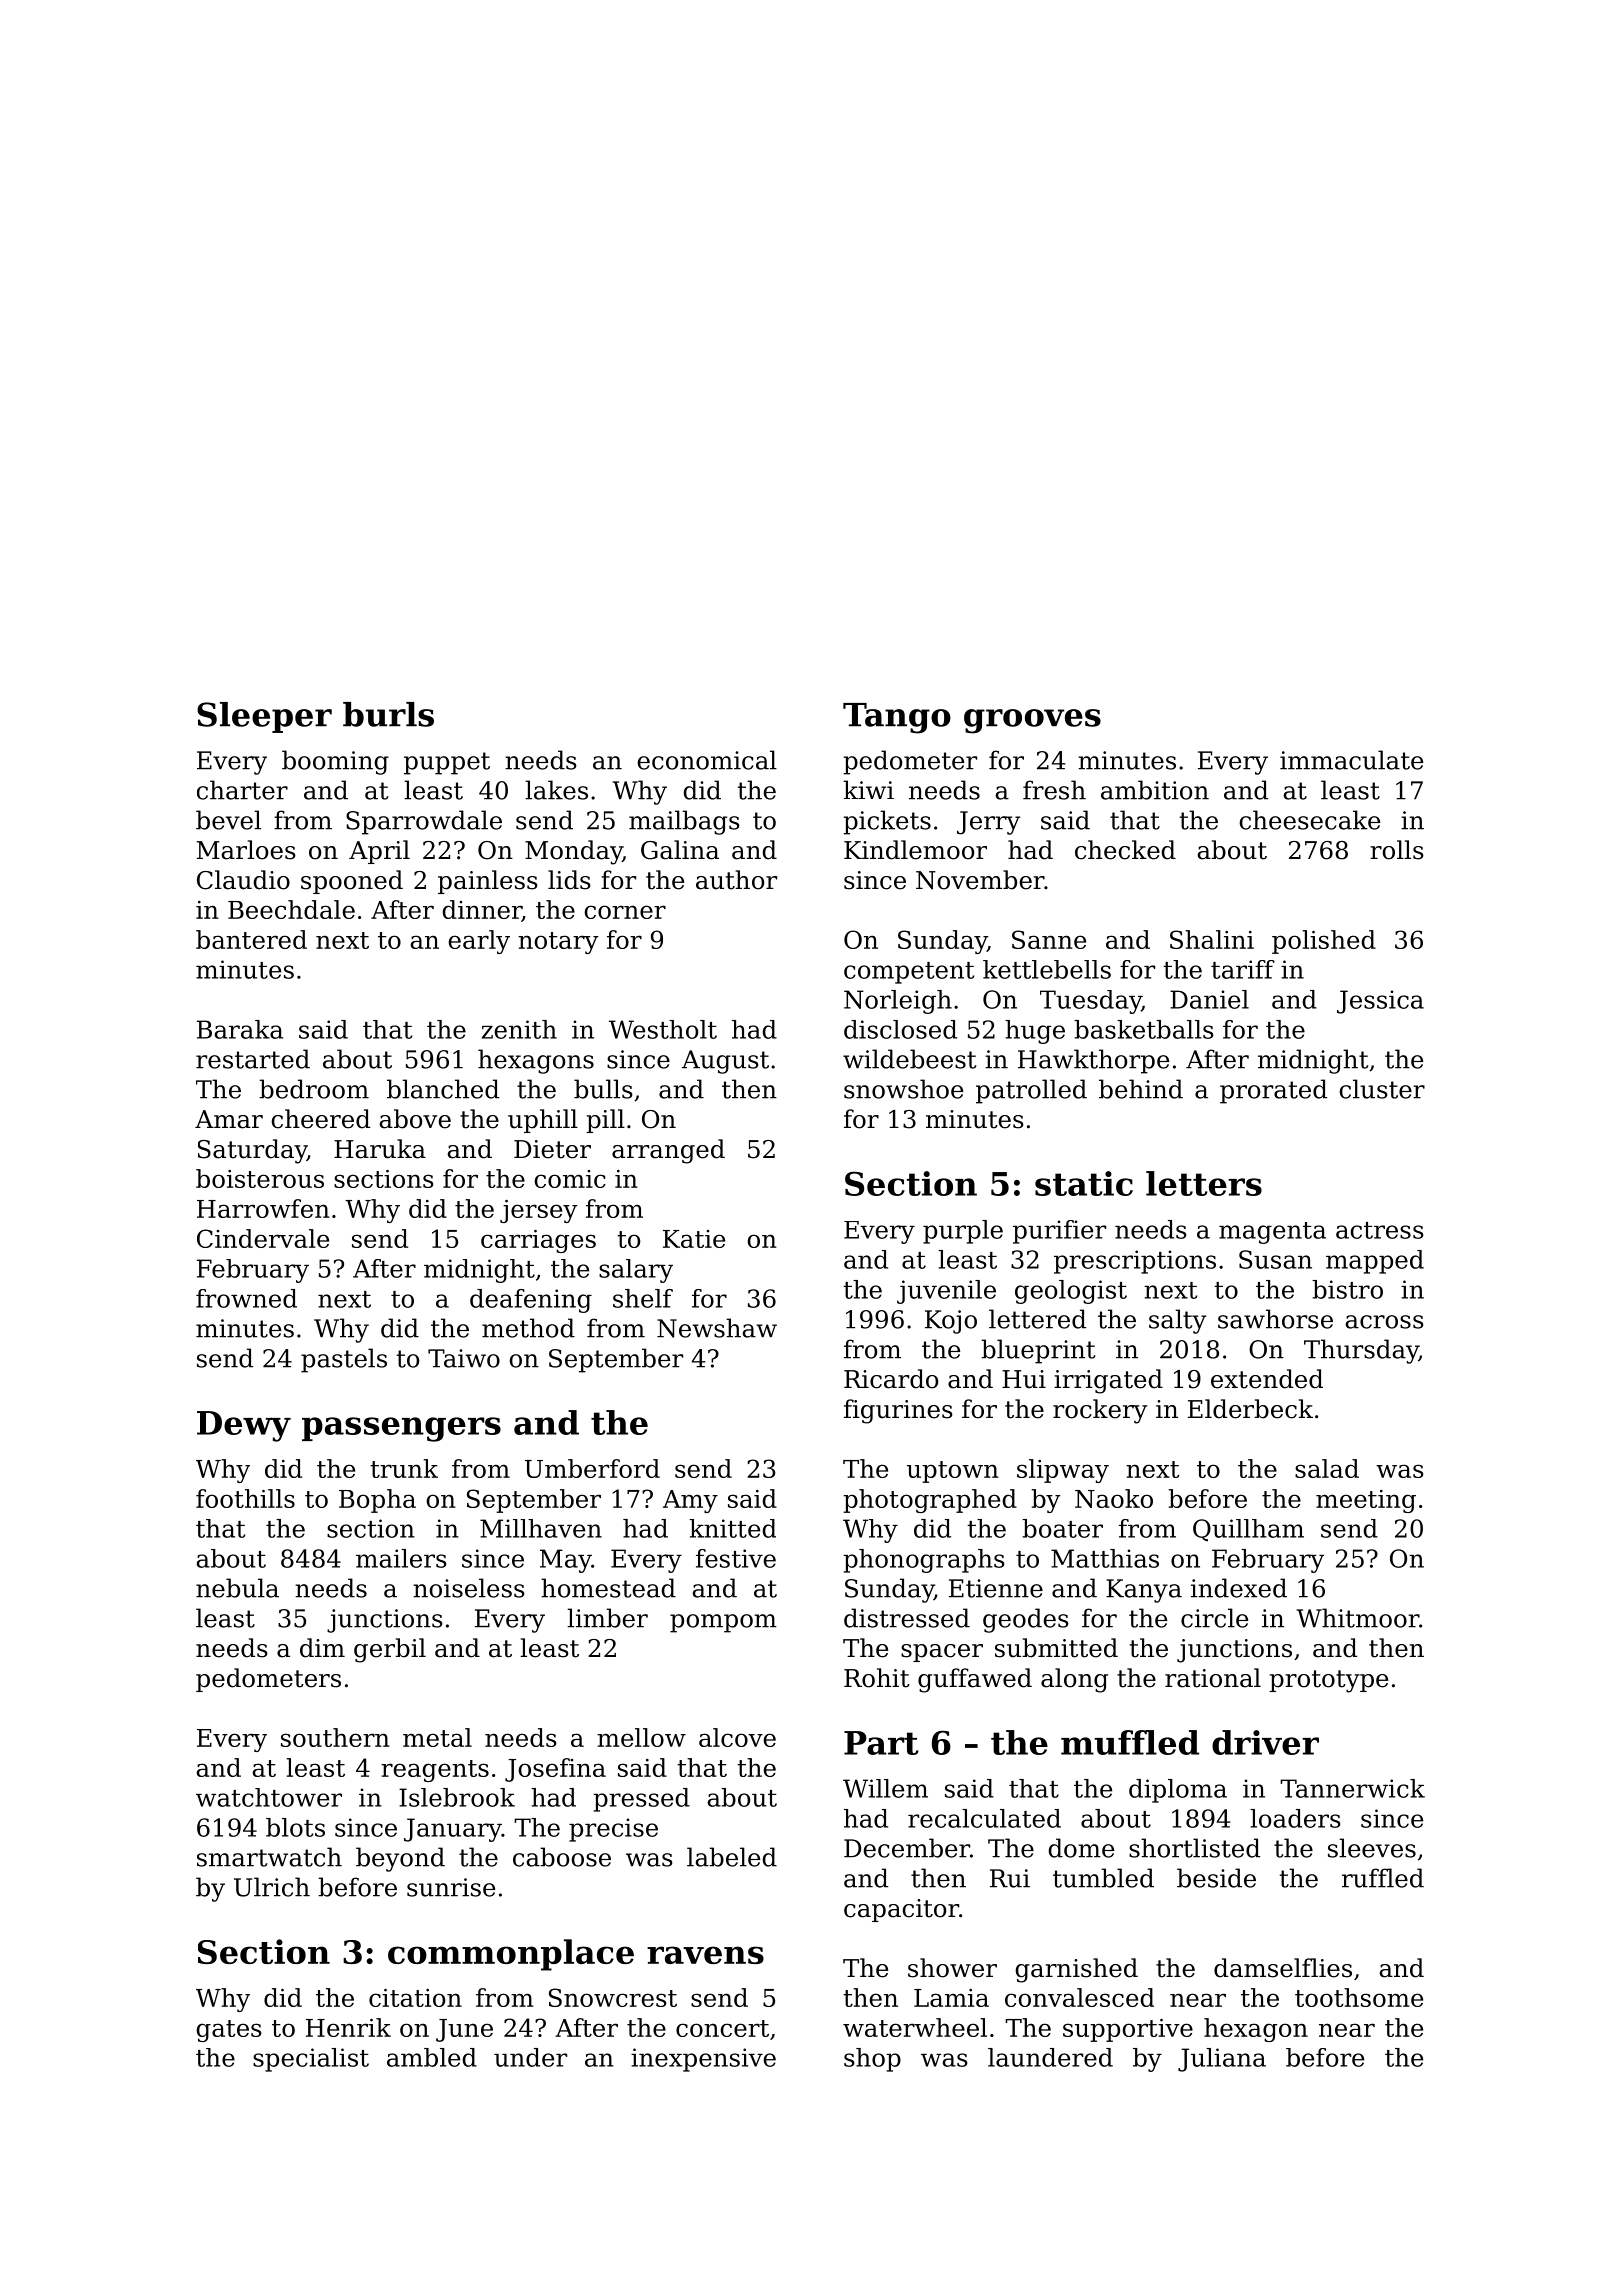 This page has height=2292, width=1620. Describe the element at coordinates (872, 2060) in the page. I see `shop` at that location.
